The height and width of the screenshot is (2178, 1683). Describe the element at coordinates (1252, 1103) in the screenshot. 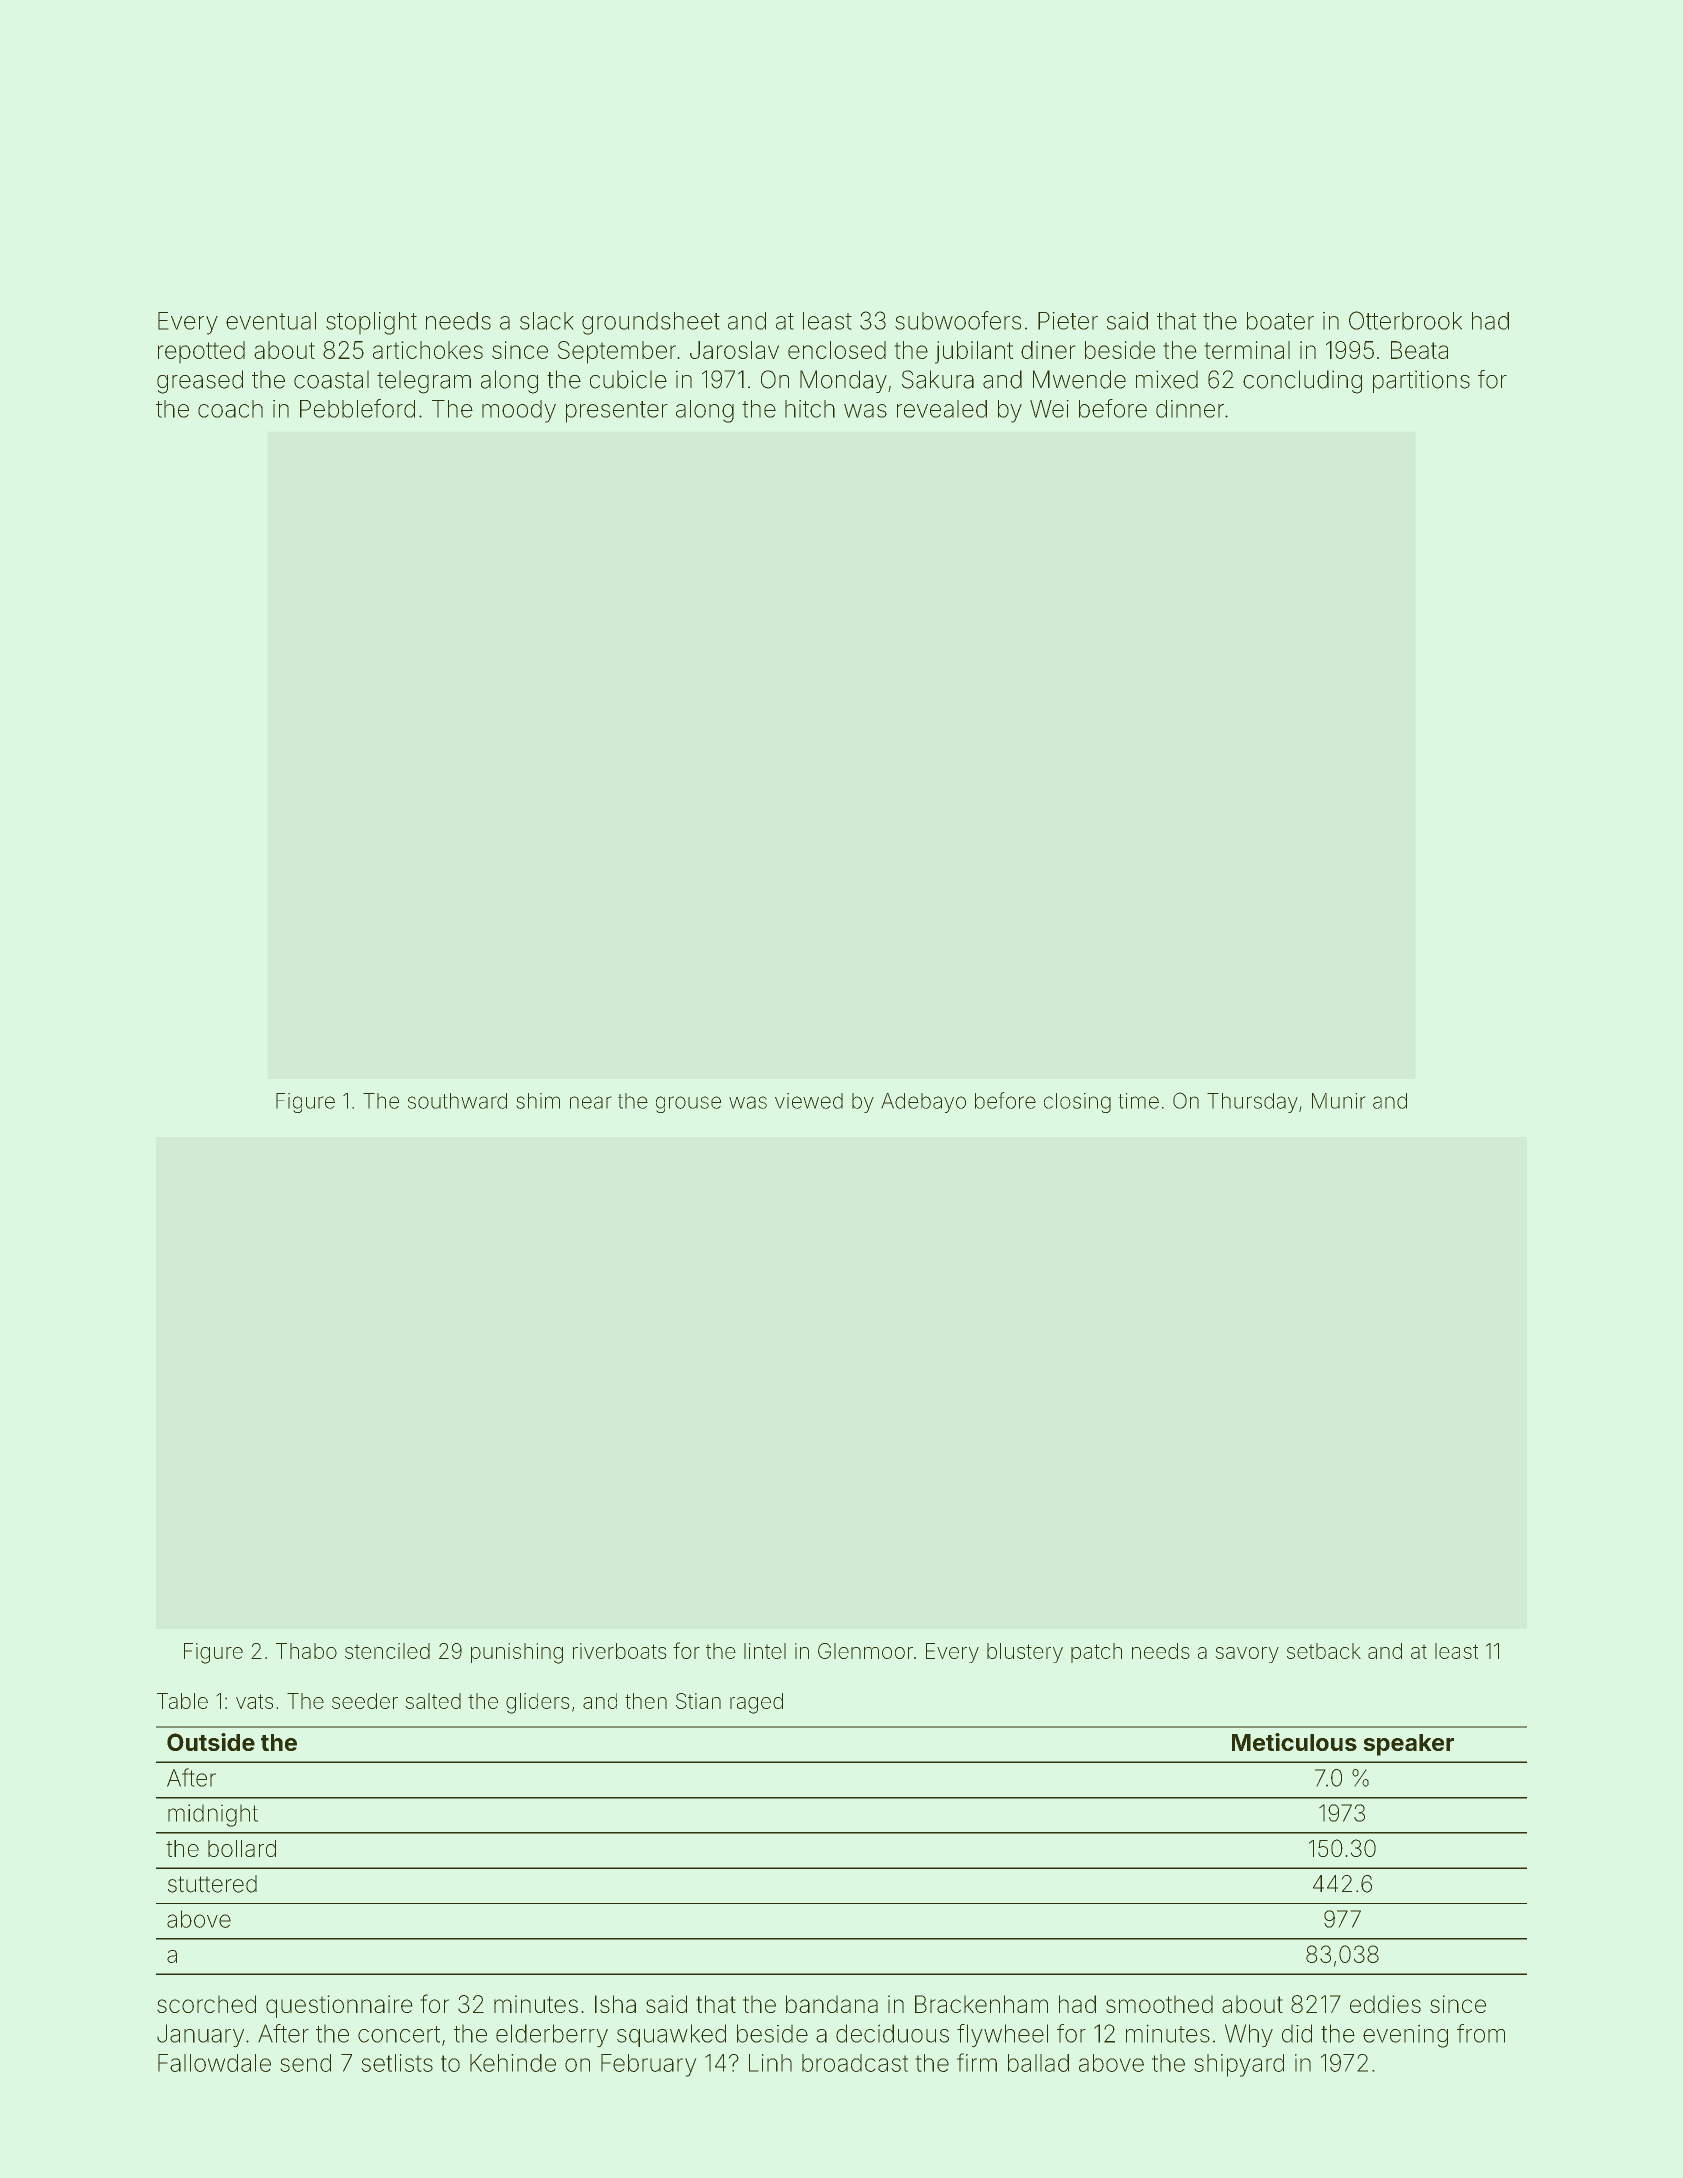

I see `Thursday` at that location.
